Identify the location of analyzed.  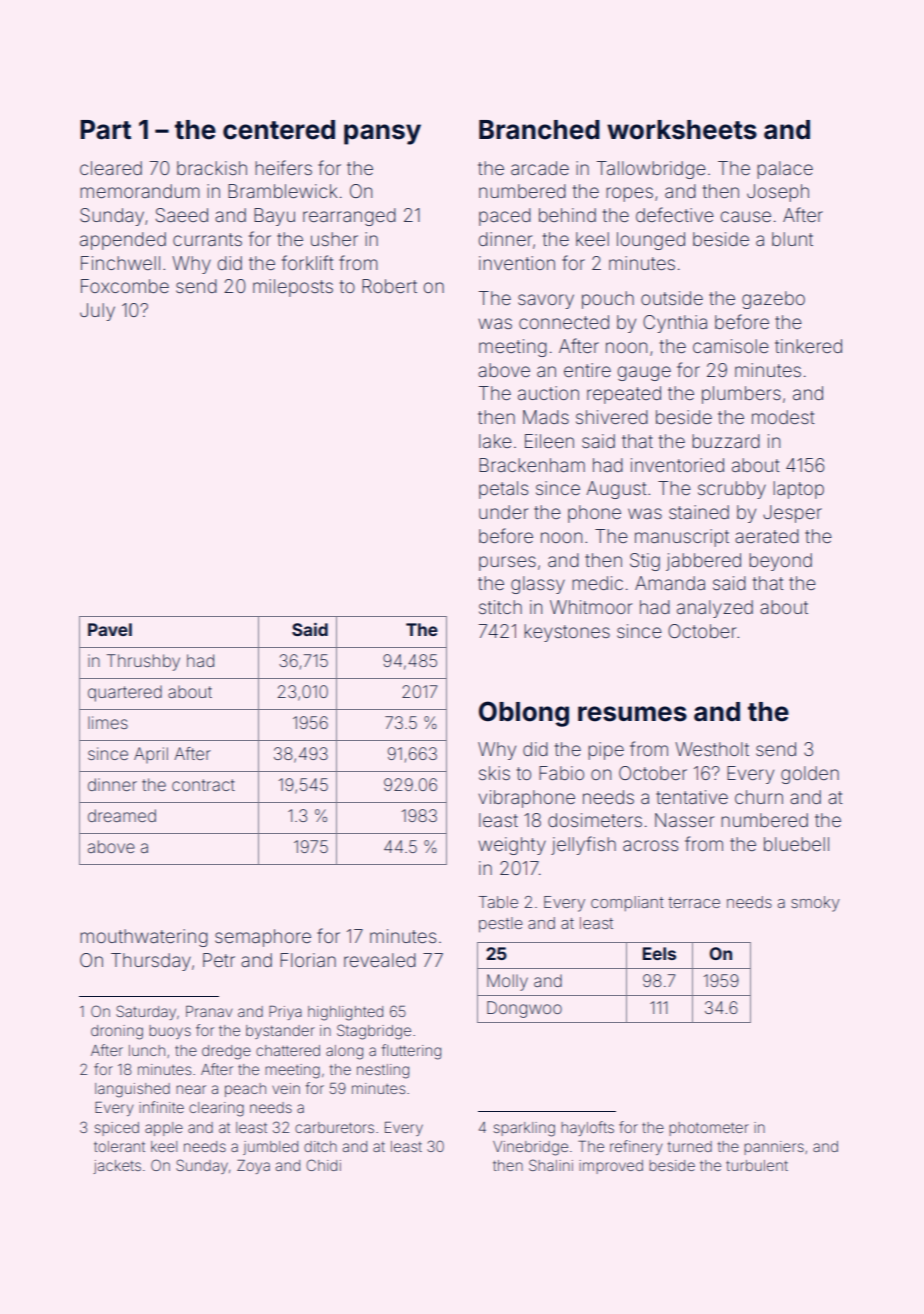
(715, 609).
